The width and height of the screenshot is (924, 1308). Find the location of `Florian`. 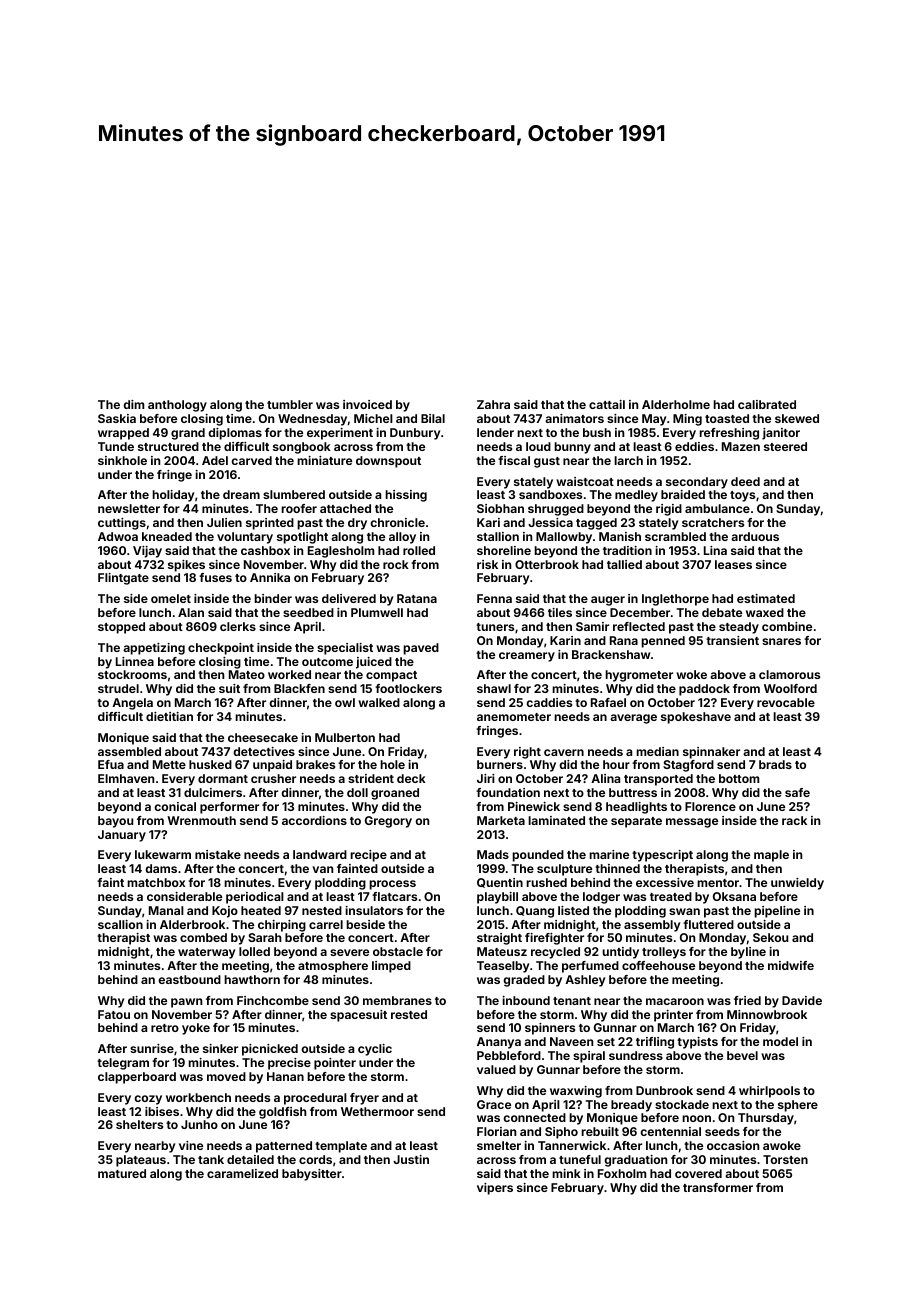

Florian is located at coordinates (496, 1131).
